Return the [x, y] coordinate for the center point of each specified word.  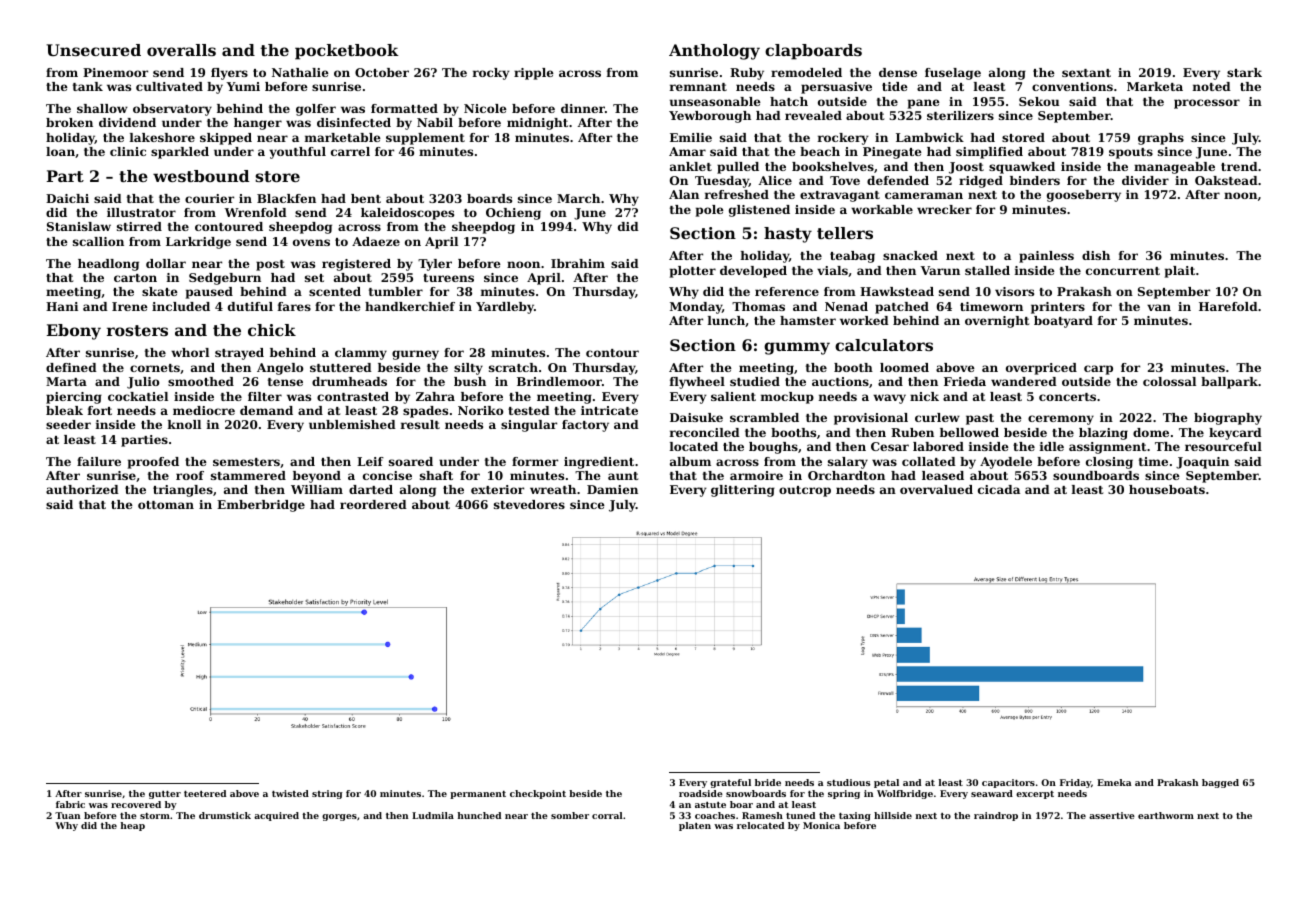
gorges [339, 817]
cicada [999, 489]
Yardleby [505, 308]
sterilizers [960, 115]
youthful [297, 153]
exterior [497, 489]
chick [272, 330]
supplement [425, 139]
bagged [1220, 783]
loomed [904, 367]
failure [99, 461]
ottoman [166, 505]
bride [768, 782]
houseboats [1167, 489]
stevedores [529, 504]
